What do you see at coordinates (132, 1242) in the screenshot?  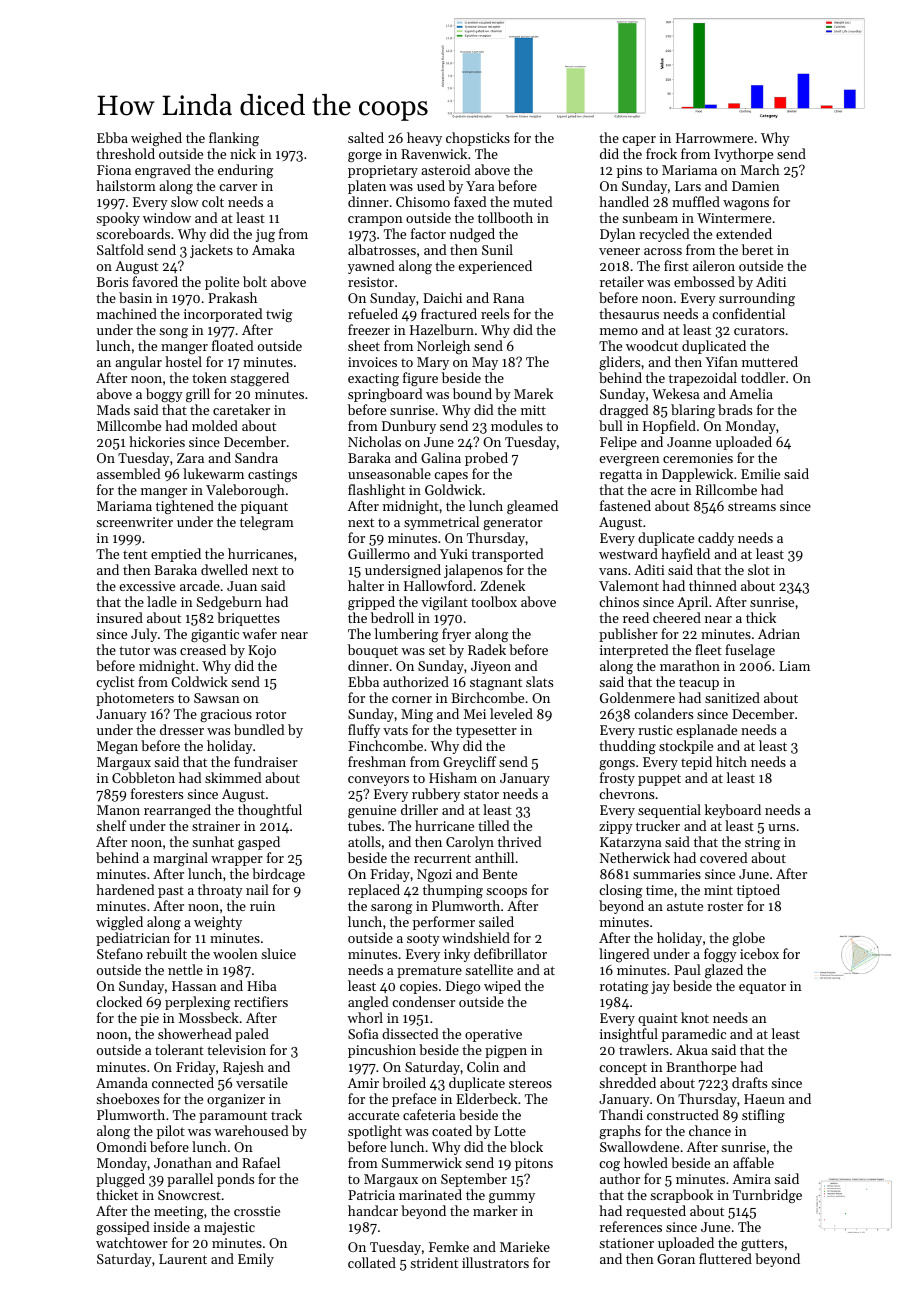 I see `watchtower` at bounding box center [132, 1242].
